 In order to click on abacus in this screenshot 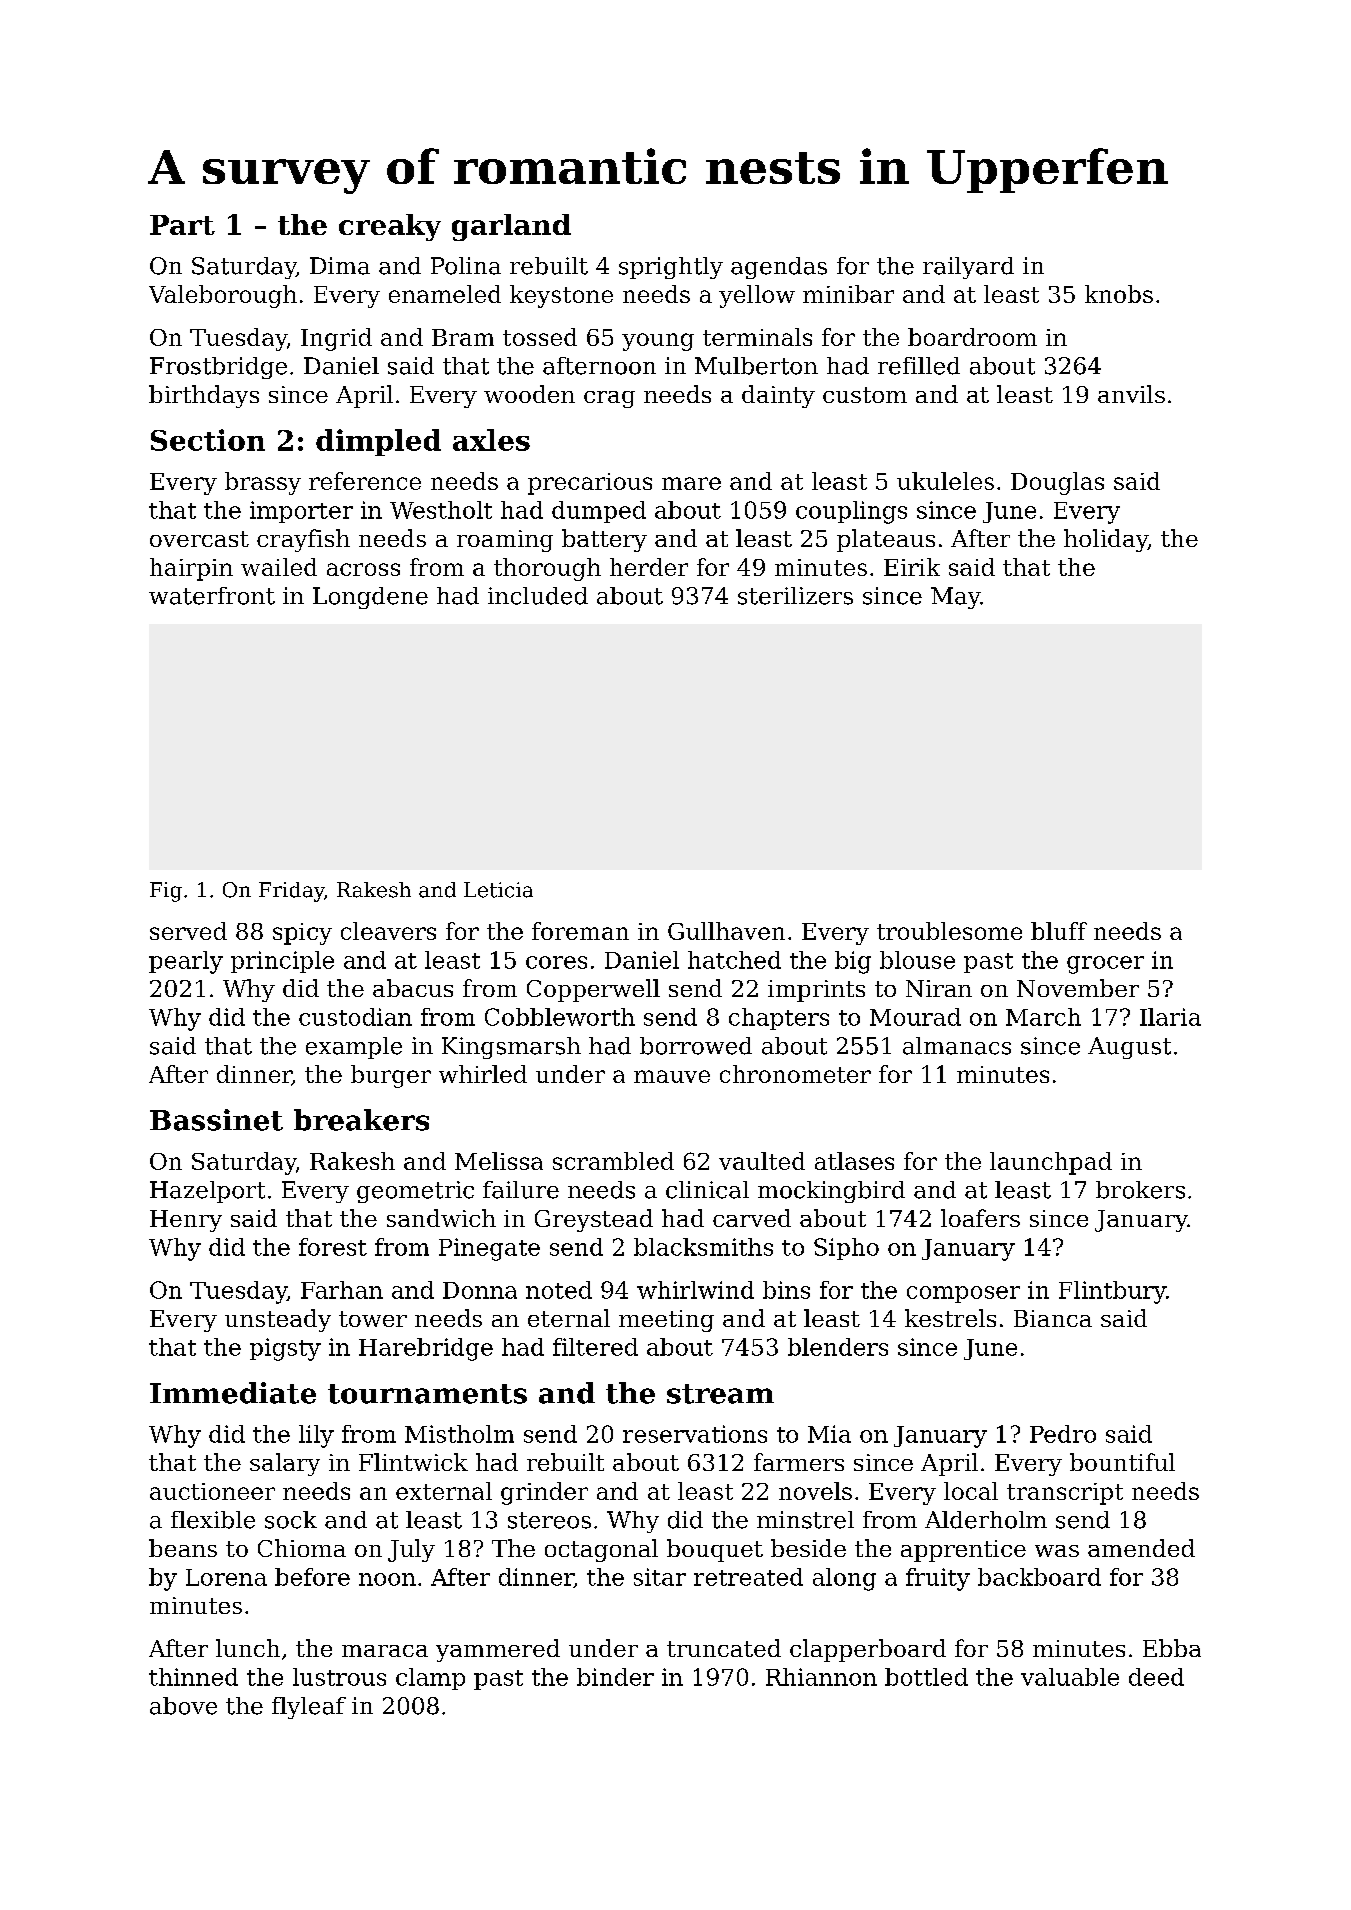, I will do `click(413, 988)`.
